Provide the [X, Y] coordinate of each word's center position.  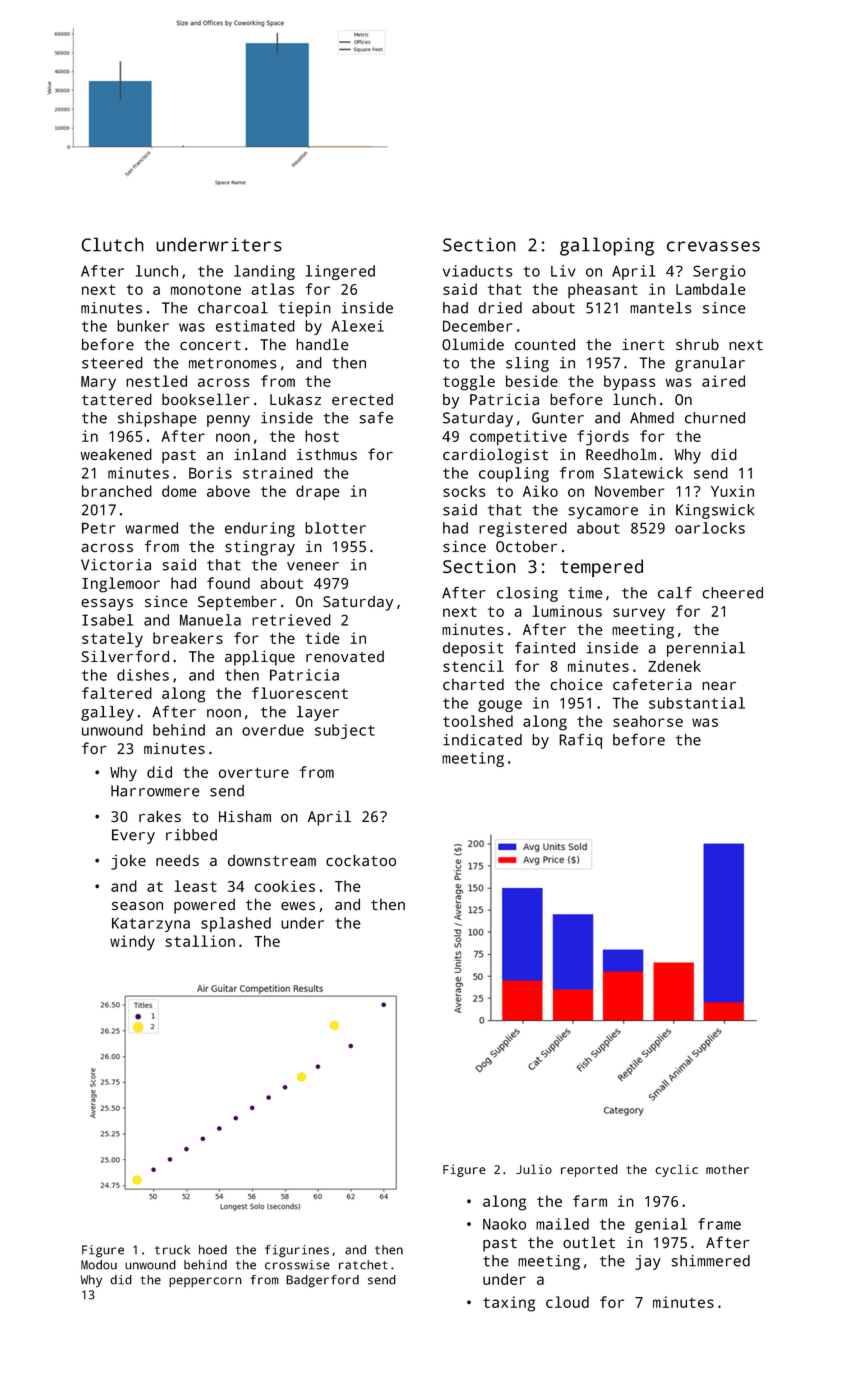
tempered [601, 568]
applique [260, 658]
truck [172, 1250]
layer [318, 713]
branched [117, 491]
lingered [340, 272]
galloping [607, 246]
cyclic [676, 1170]
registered [523, 529]
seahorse [648, 721]
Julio [534, 1169]
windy [132, 943]
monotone [206, 289]
